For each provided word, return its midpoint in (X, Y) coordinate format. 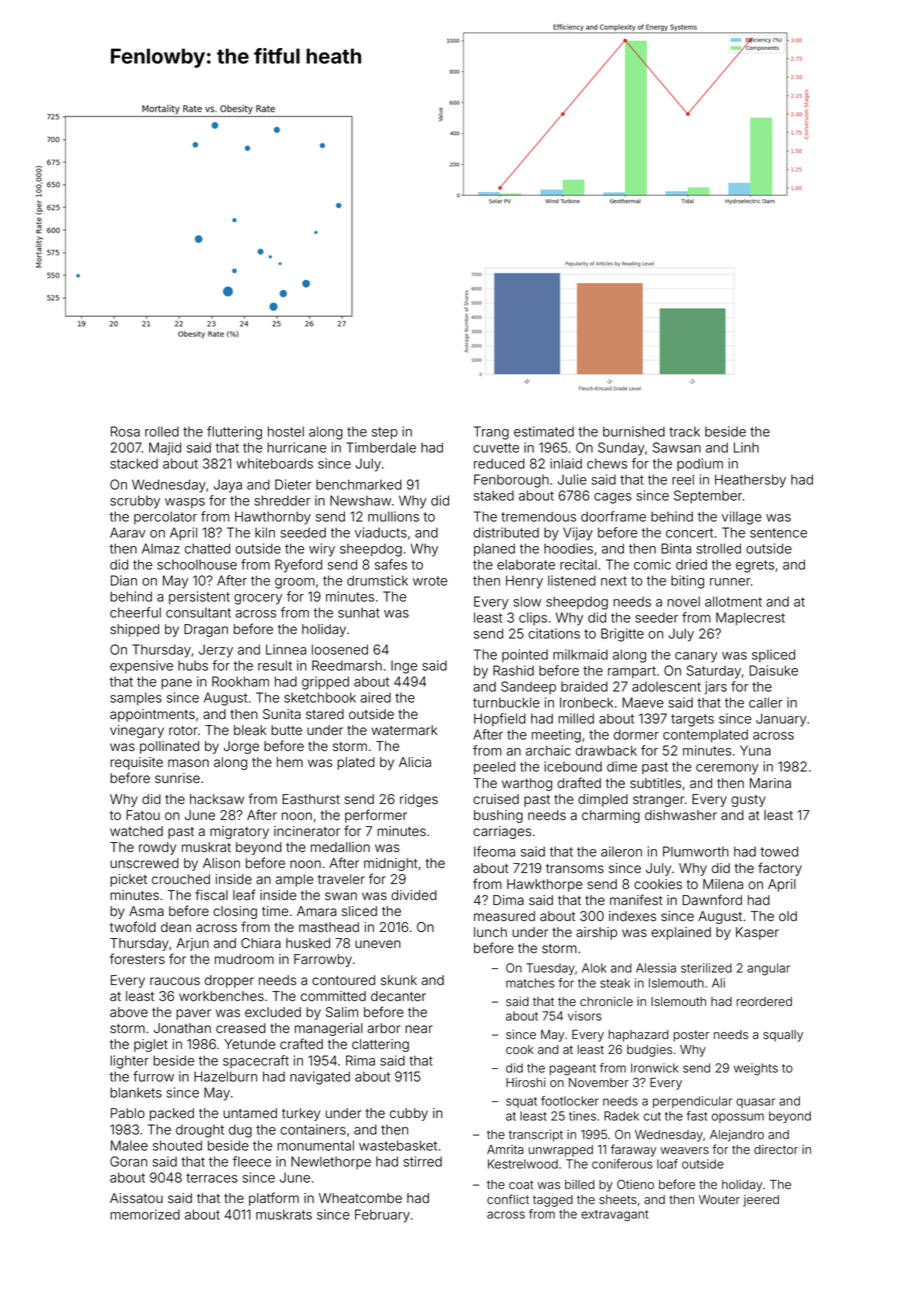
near (419, 1029)
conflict (508, 1199)
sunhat (359, 613)
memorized (145, 1214)
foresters (137, 959)
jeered (761, 1201)
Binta (676, 548)
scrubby (135, 502)
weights (756, 1069)
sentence (778, 533)
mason (188, 763)
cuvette (496, 448)
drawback (606, 750)
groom (295, 583)
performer (376, 816)
